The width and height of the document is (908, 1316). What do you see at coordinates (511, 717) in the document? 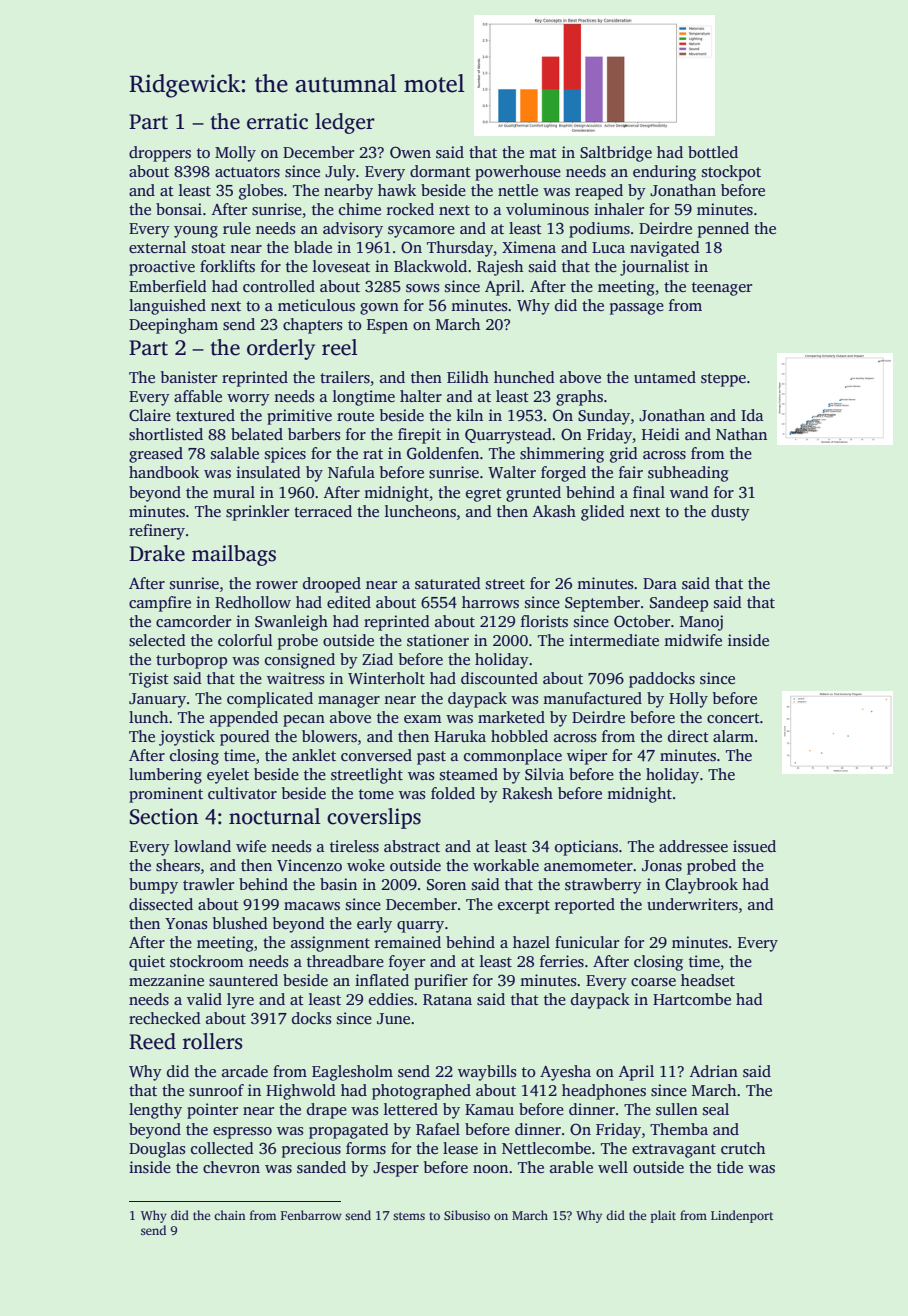
I see `marketed` at bounding box center [511, 717].
